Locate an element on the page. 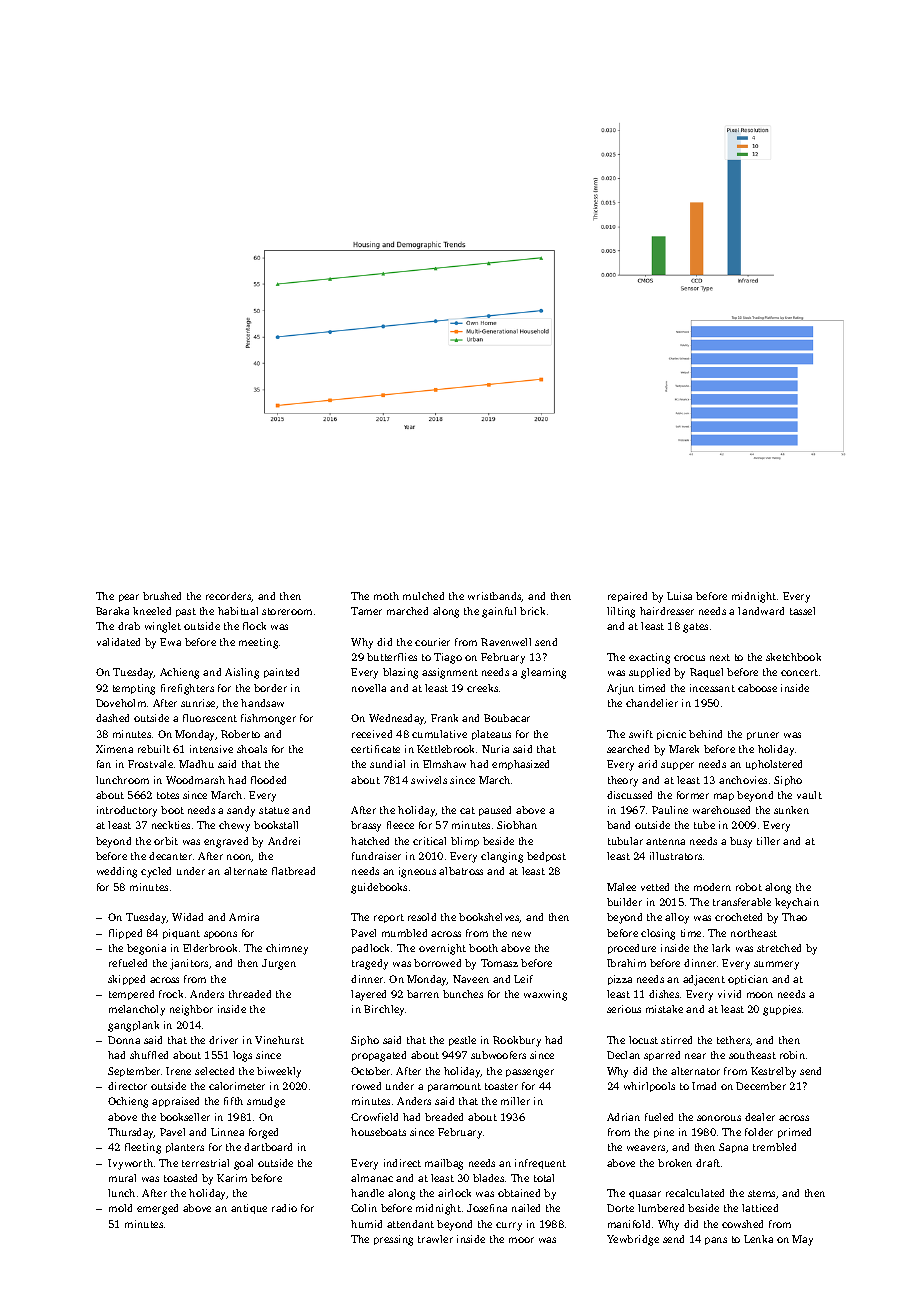 Image resolution: width=924 pixels, height=1308 pixels. total is located at coordinates (544, 1178).
